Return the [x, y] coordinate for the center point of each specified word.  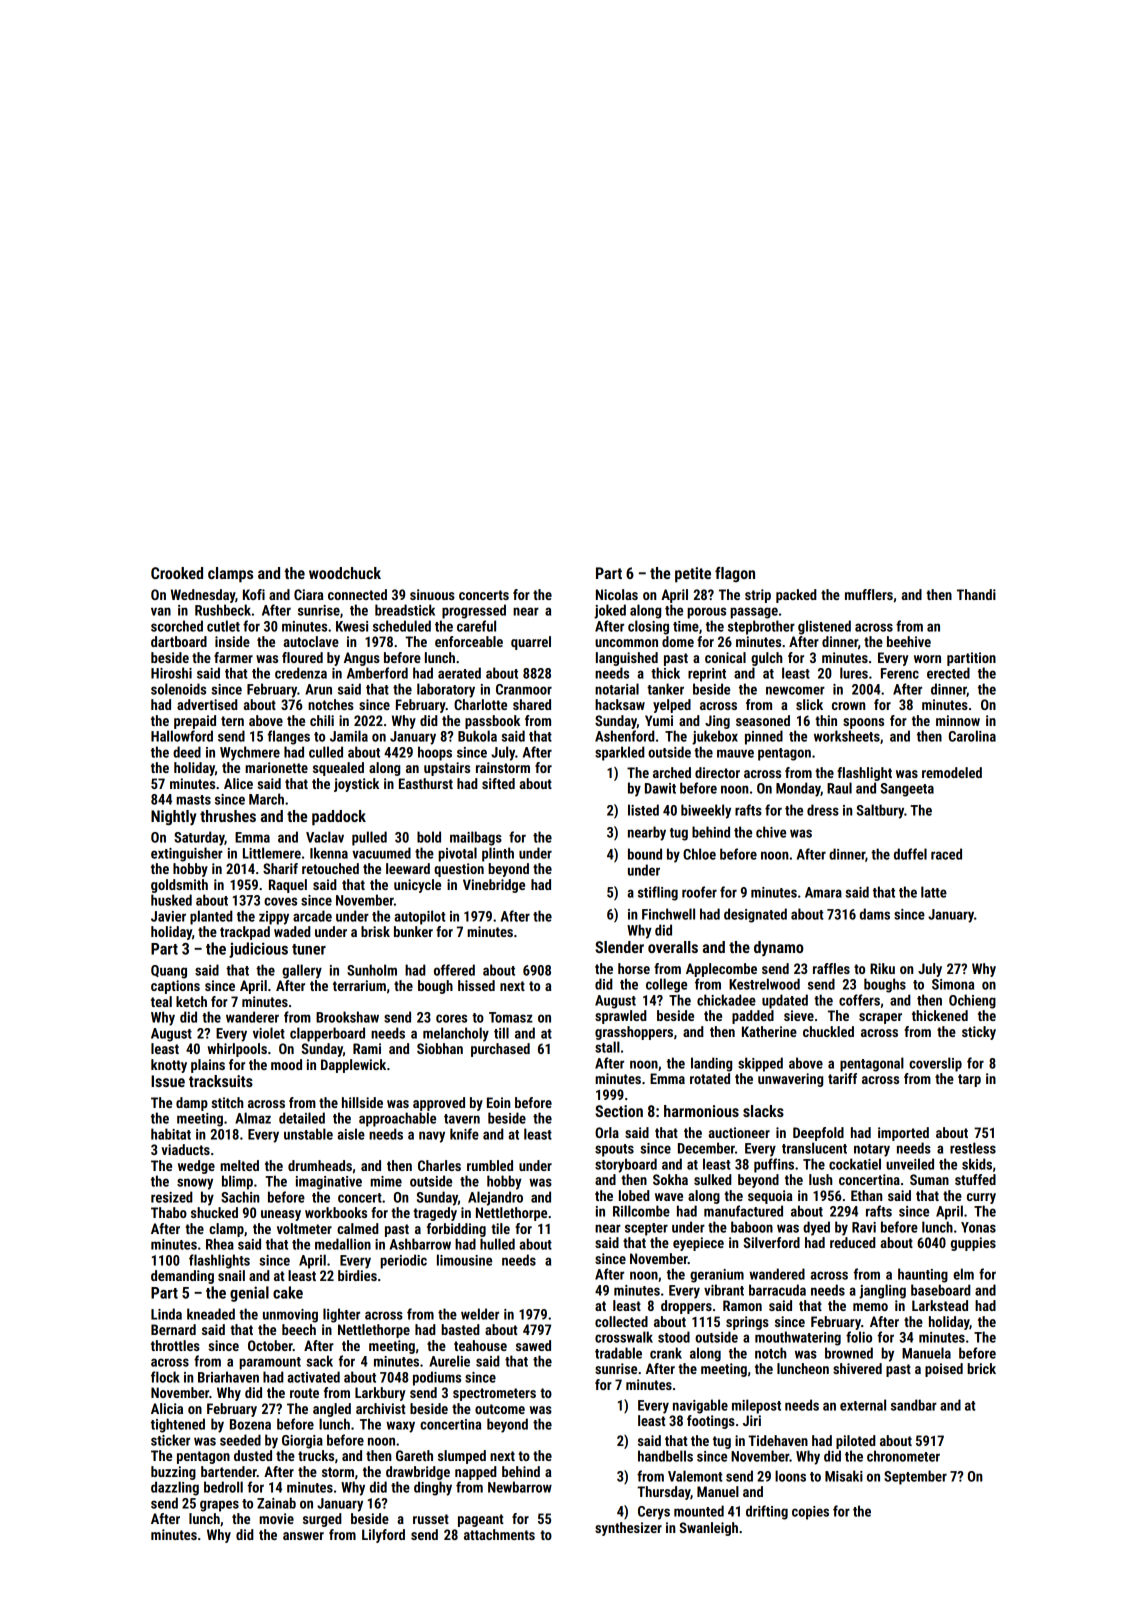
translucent [814, 1148]
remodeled [952, 772]
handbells [665, 1456]
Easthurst [426, 783]
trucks [316, 1455]
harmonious [701, 1111]
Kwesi [352, 626]
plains [208, 1066]
